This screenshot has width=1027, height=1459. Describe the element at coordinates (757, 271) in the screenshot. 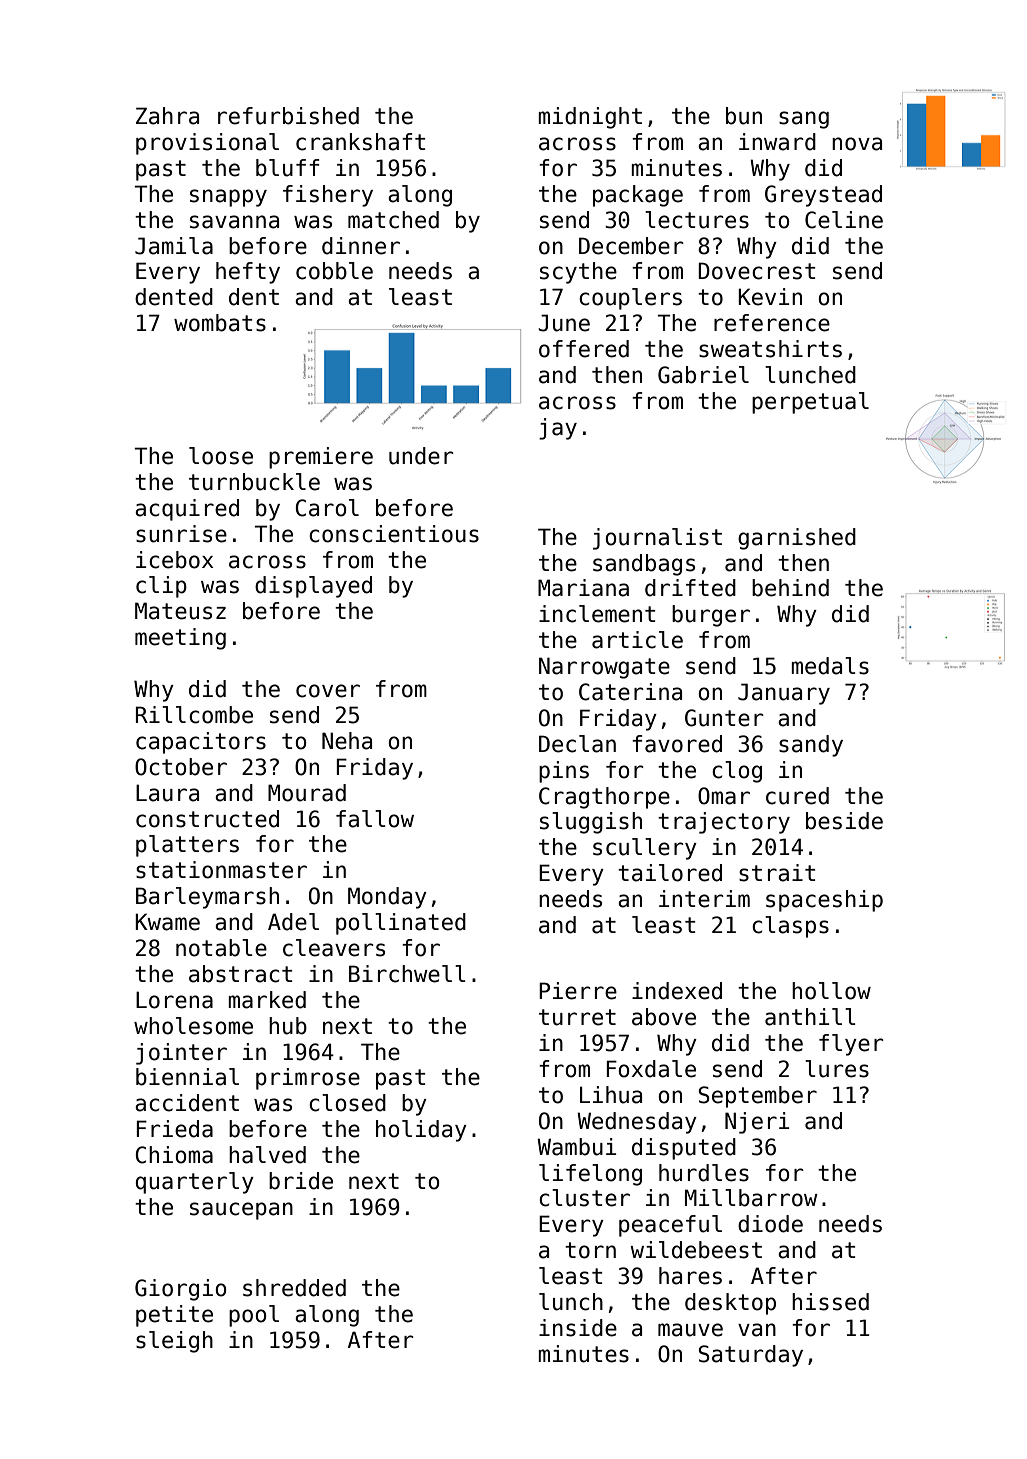

I see `Dovecrest` at that location.
